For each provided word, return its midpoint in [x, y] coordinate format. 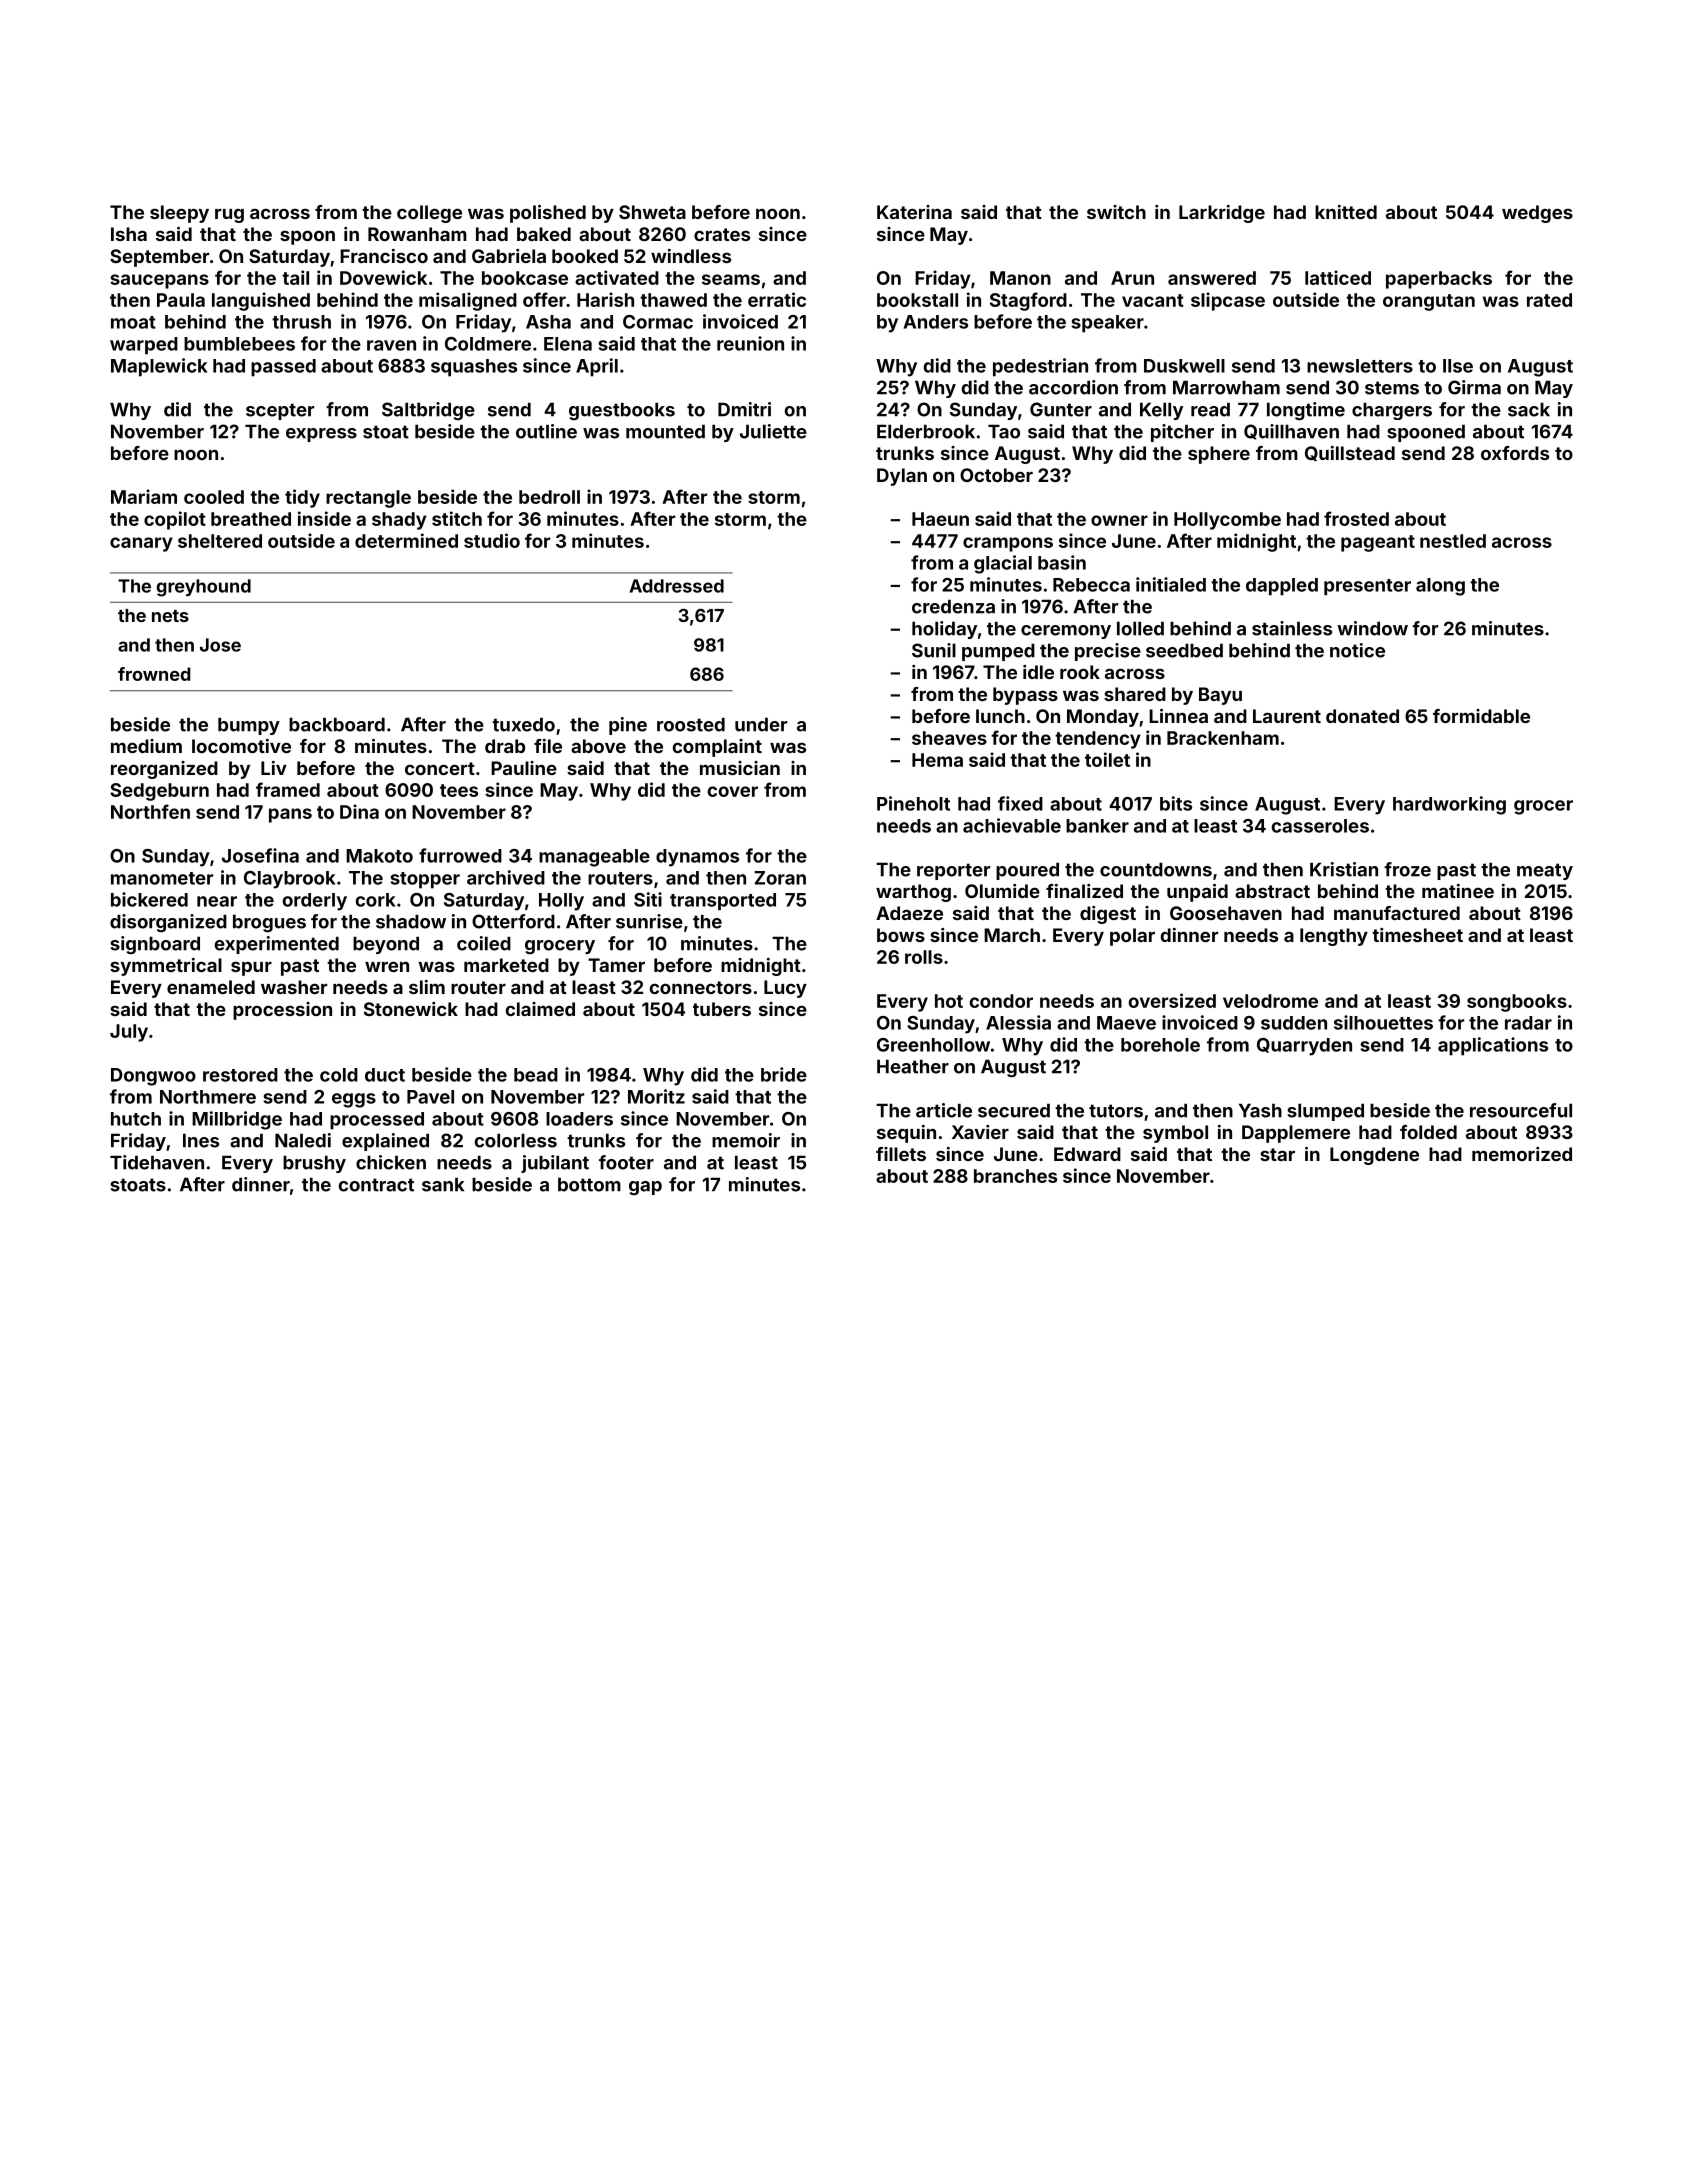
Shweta [652, 212]
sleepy [179, 214]
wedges [1537, 214]
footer [626, 1162]
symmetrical [166, 967]
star [1277, 1154]
